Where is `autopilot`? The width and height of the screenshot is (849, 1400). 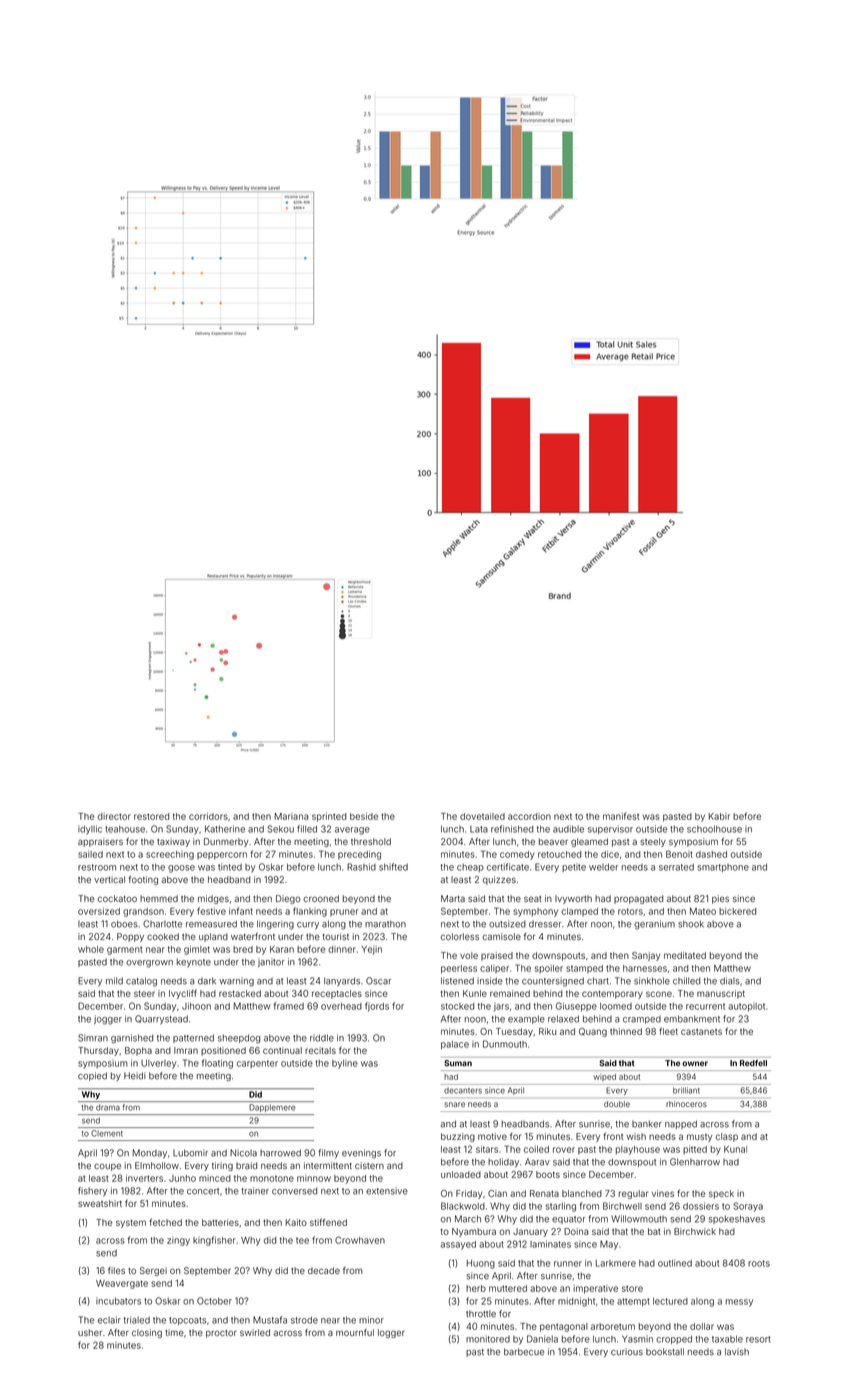
autopilot is located at coordinates (746, 1007).
